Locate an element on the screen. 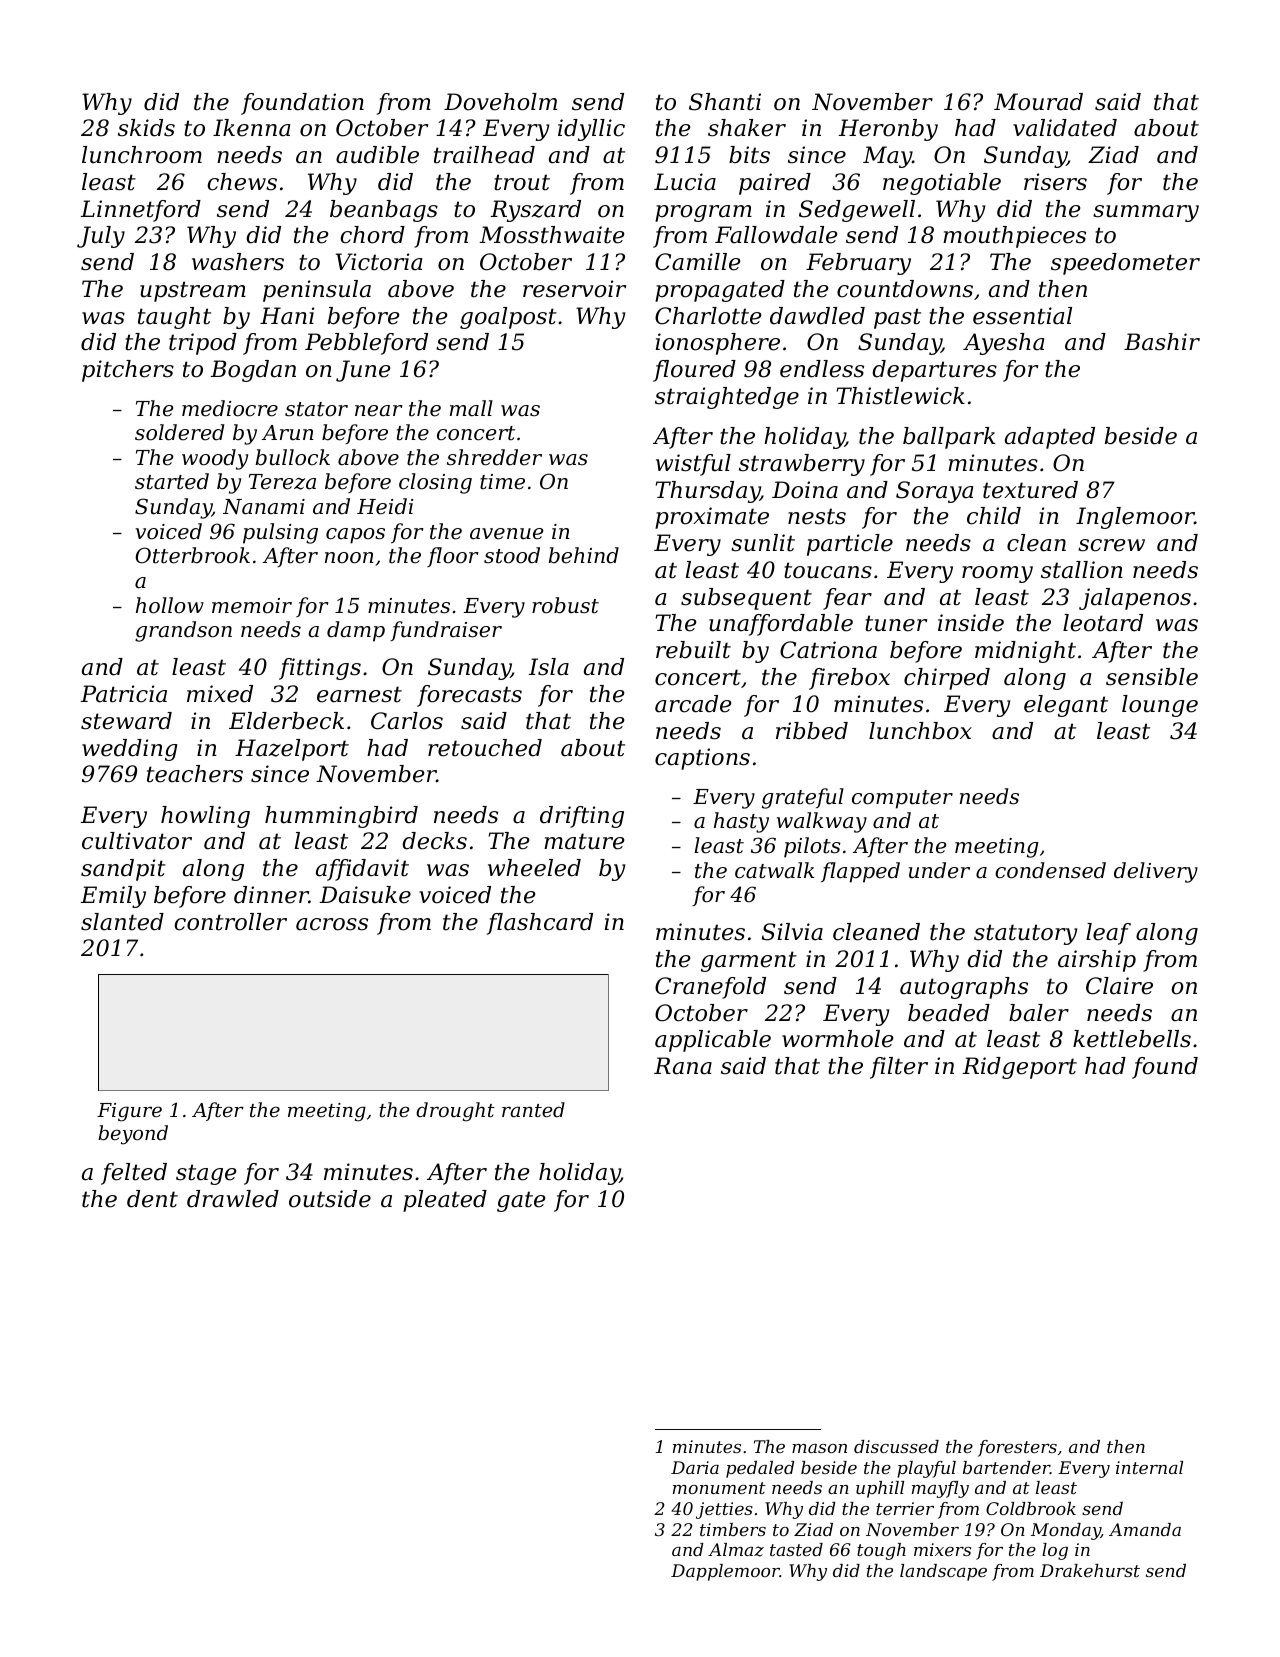 This screenshot has height=1657, width=1280. Almaz is located at coordinates (736, 1550).
